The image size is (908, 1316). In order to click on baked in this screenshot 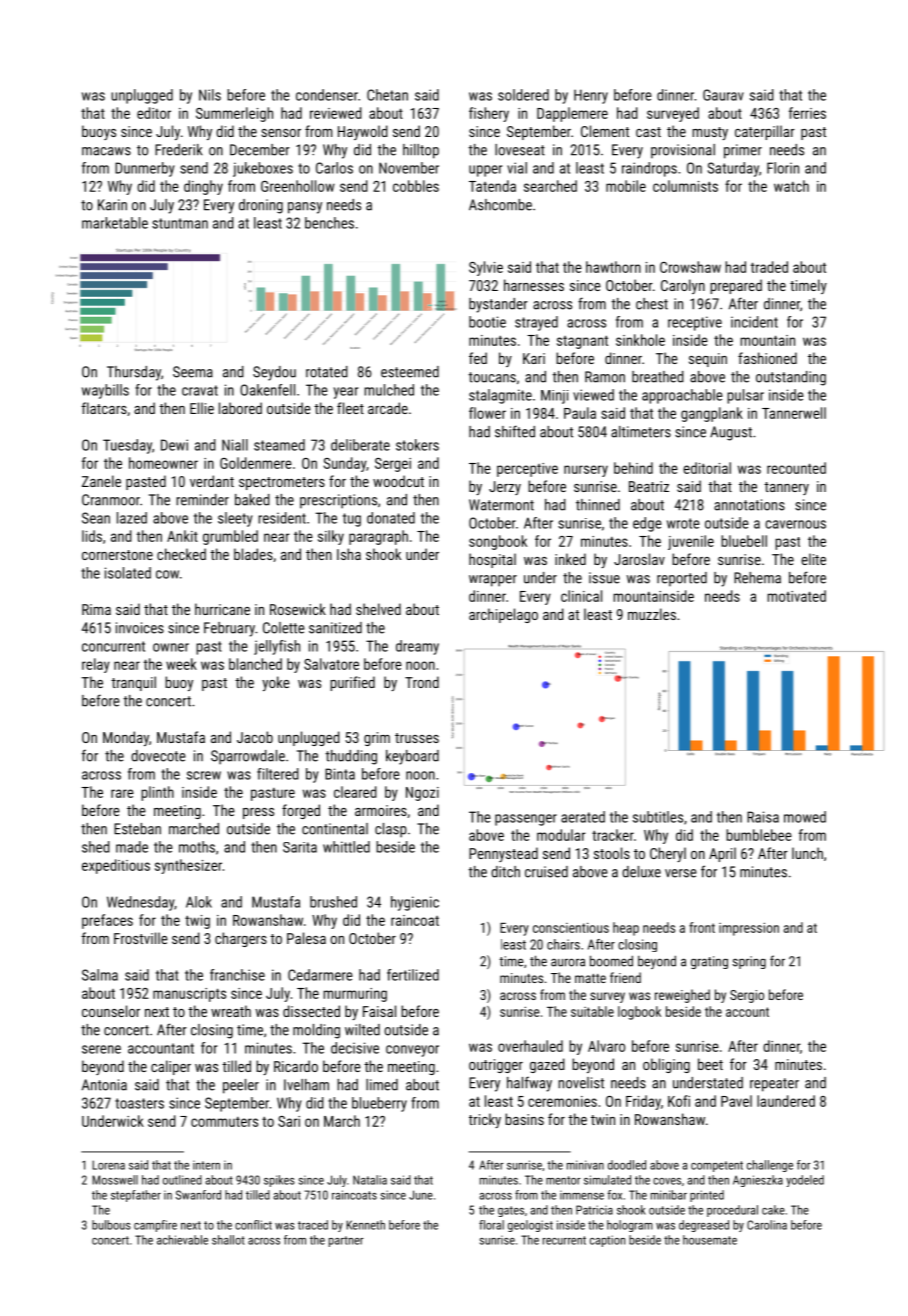, I will do `click(252, 500)`.
